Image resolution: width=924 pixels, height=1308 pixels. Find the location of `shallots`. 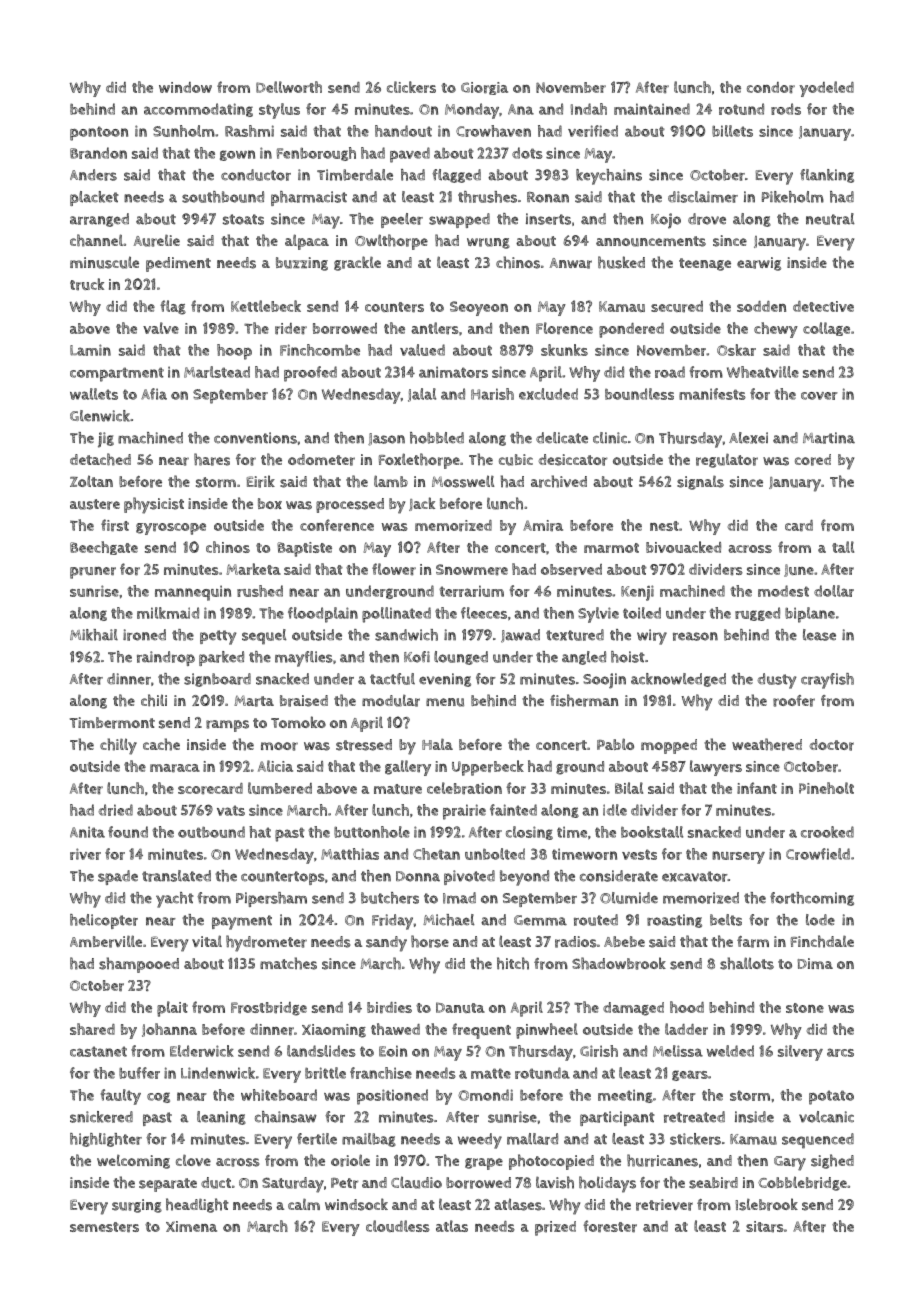

shallots is located at coordinates (747, 963).
